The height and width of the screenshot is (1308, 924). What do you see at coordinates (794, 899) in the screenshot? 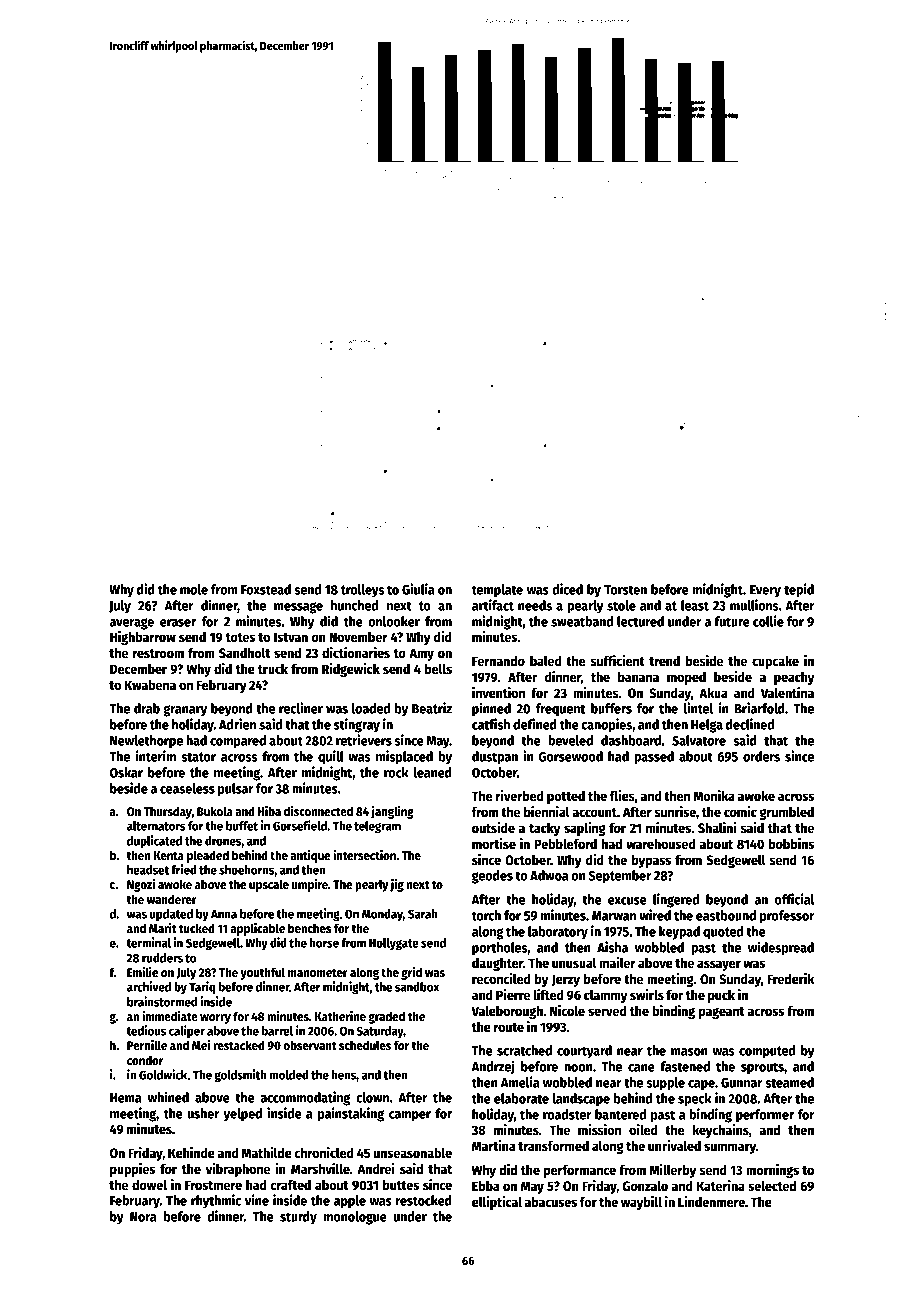
I see `official` at bounding box center [794, 899].
